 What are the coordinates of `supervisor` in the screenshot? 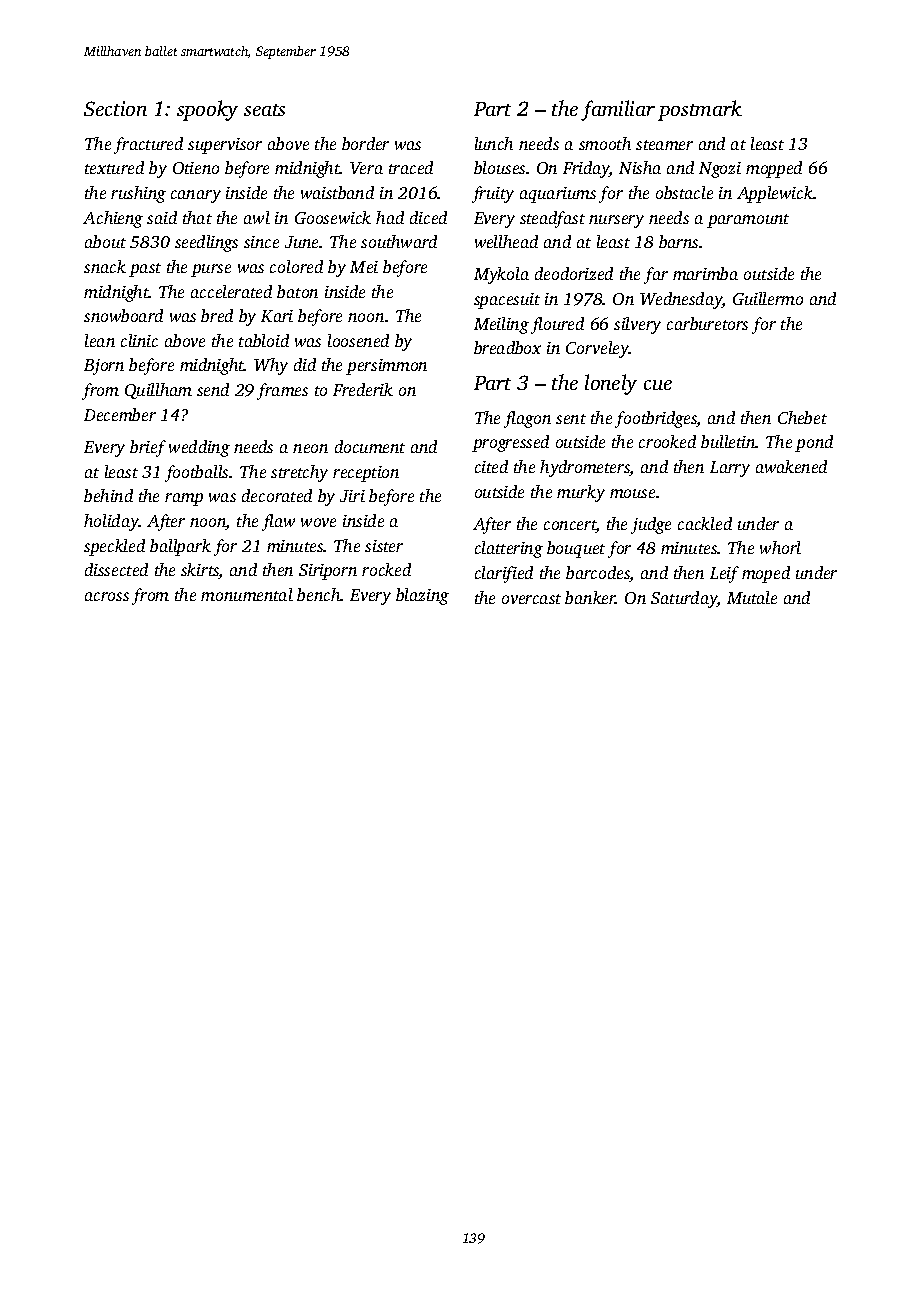 It's located at (225, 146).
